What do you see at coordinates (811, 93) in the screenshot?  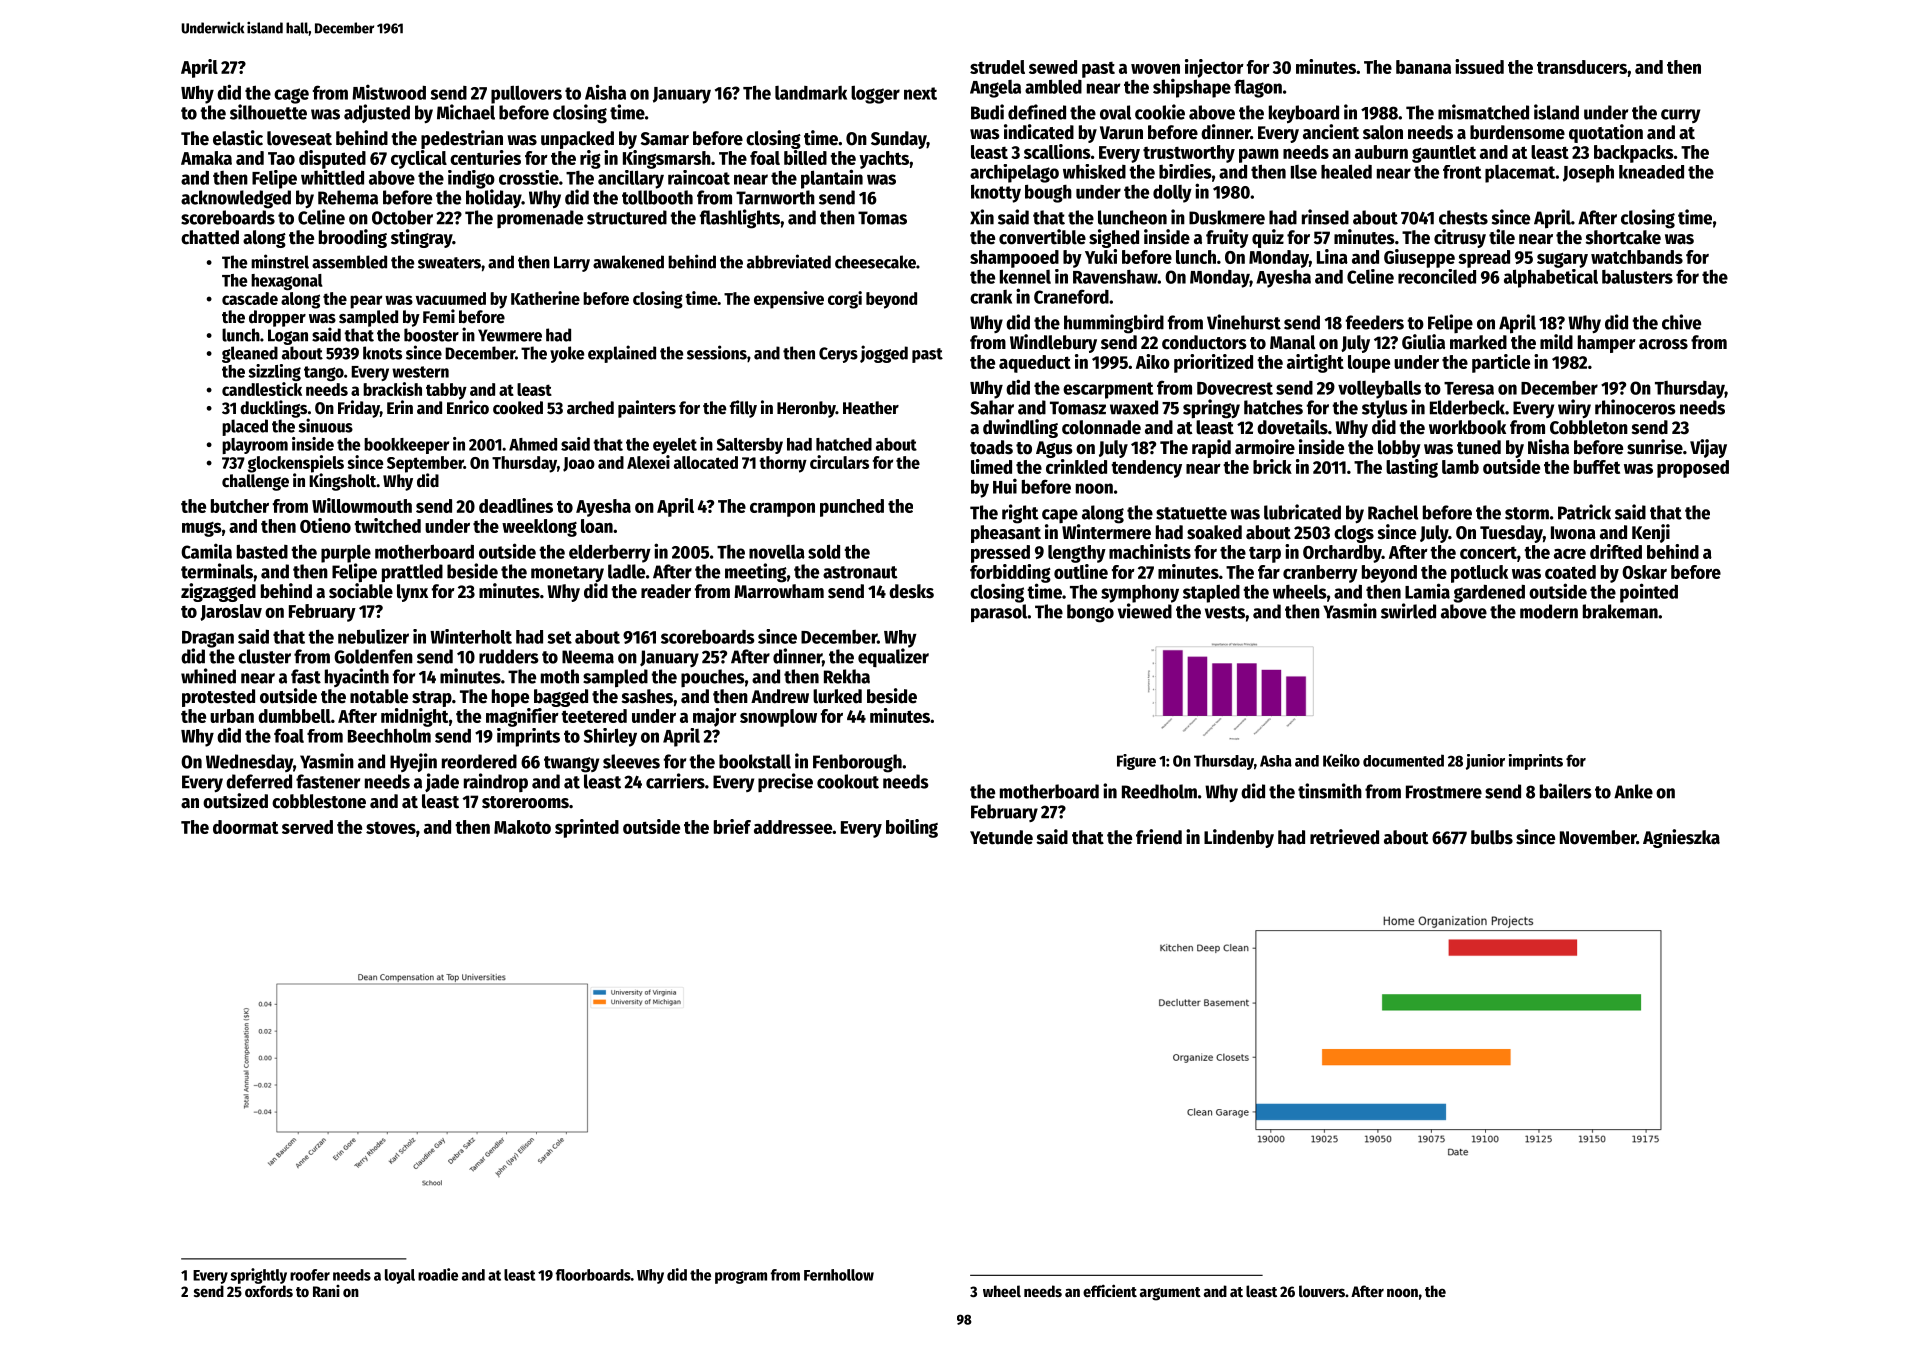 I see `landmark` at bounding box center [811, 93].
